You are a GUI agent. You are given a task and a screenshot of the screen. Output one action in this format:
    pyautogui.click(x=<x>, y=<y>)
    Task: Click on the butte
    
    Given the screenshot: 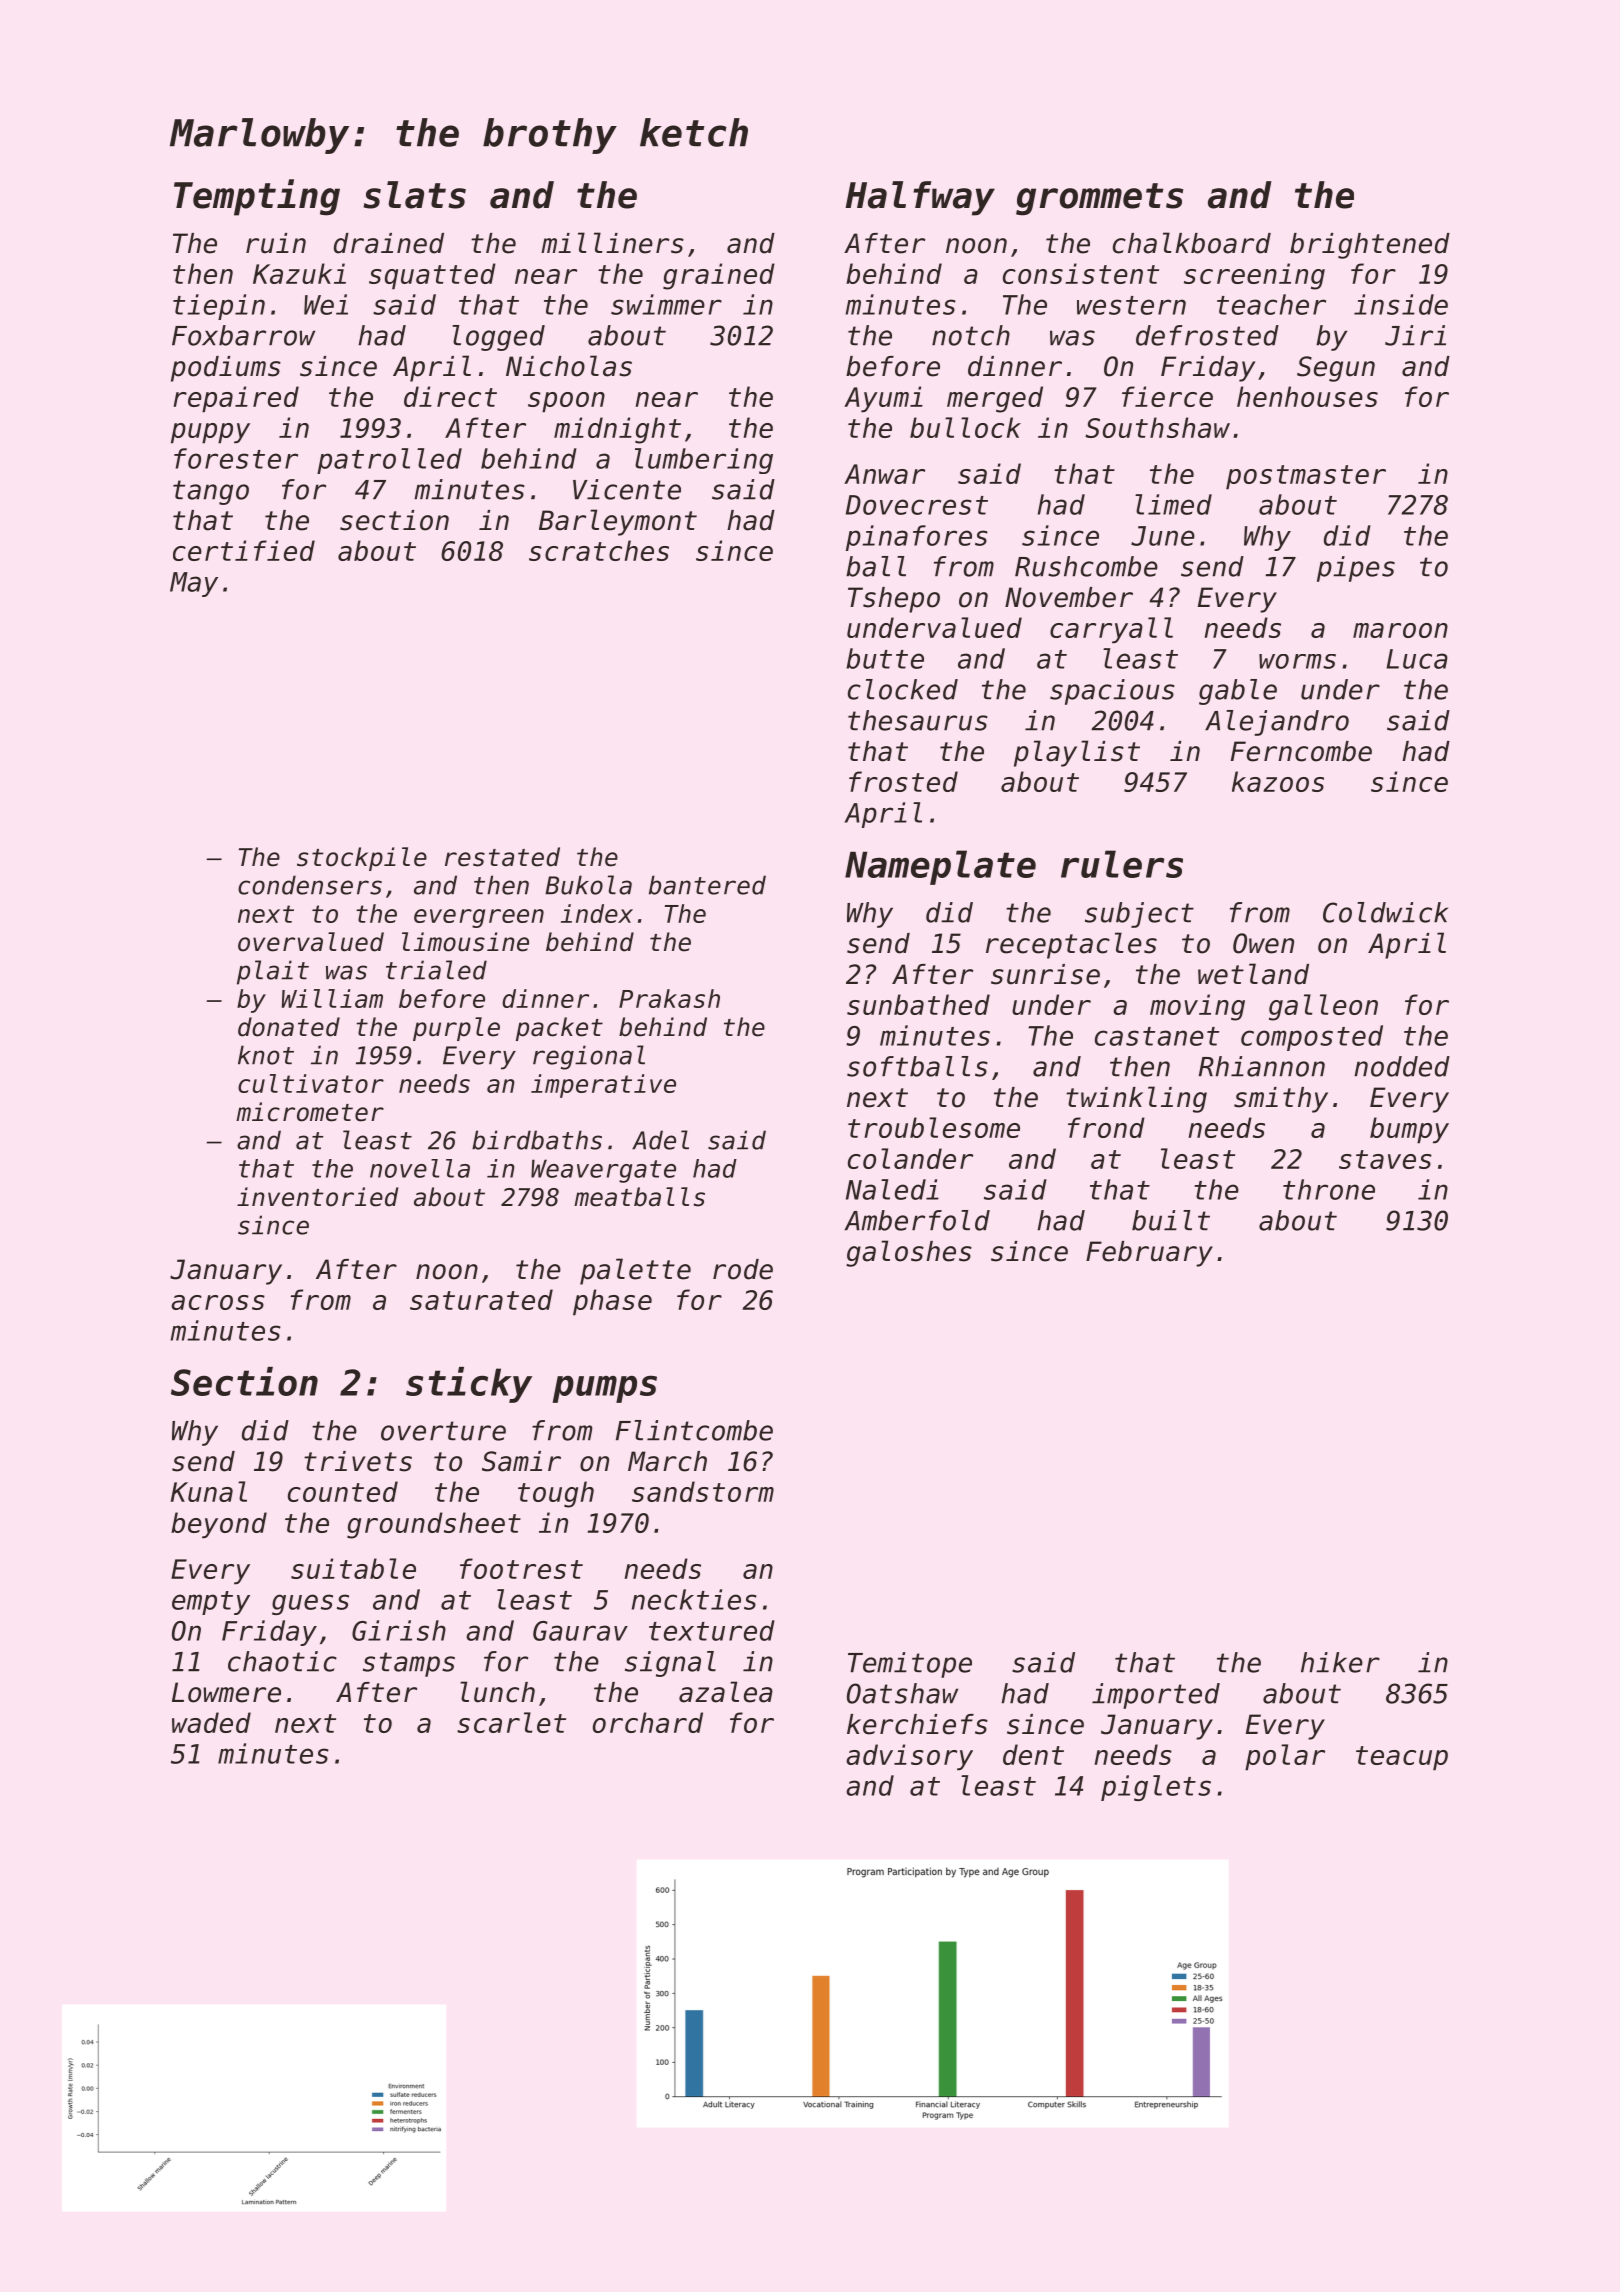 What is the action you would take?
    pyautogui.click(x=885, y=658)
